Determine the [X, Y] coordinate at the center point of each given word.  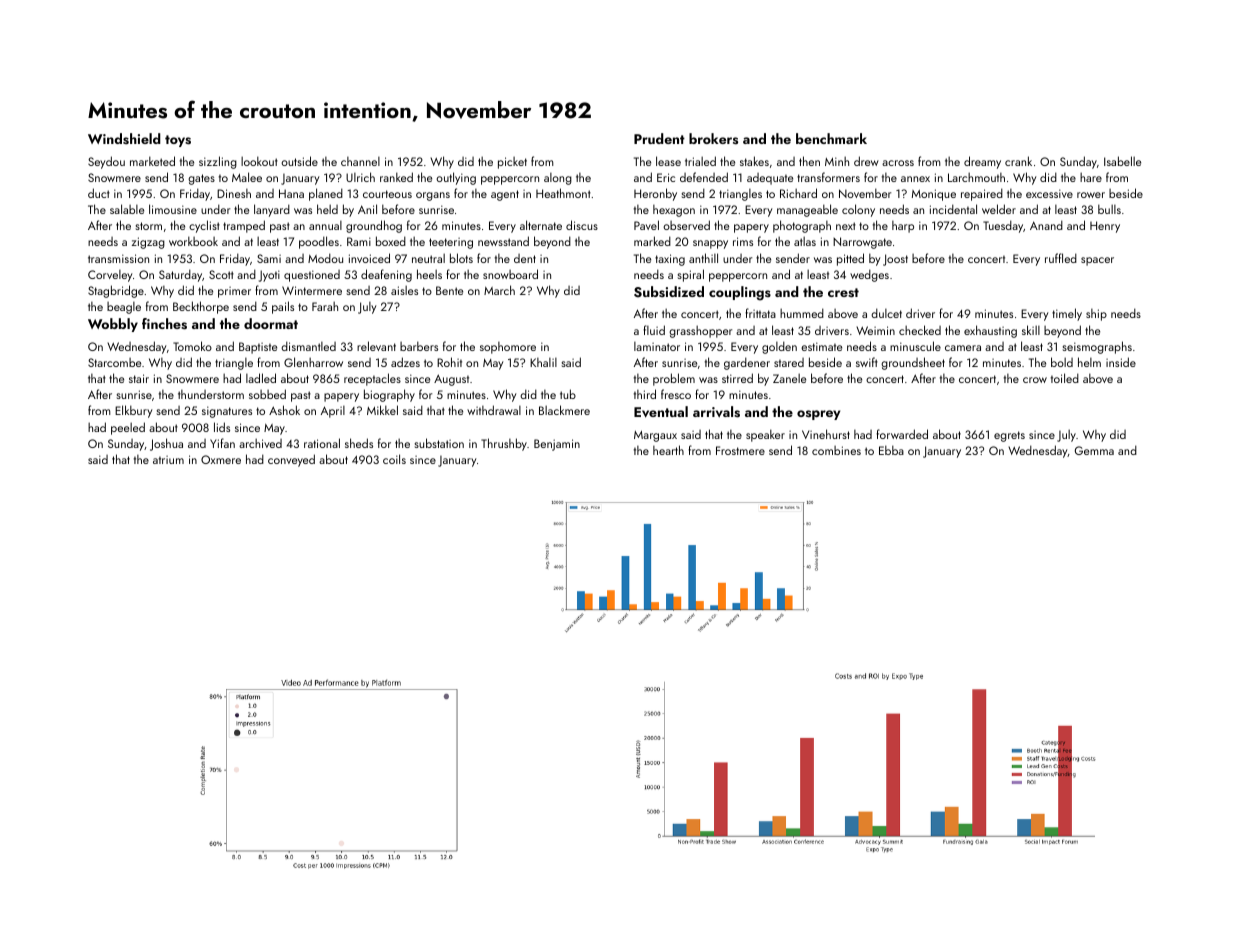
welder [999, 209]
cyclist [204, 226]
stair [139, 378]
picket [512, 163]
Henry [1105, 227]
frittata [760, 313]
